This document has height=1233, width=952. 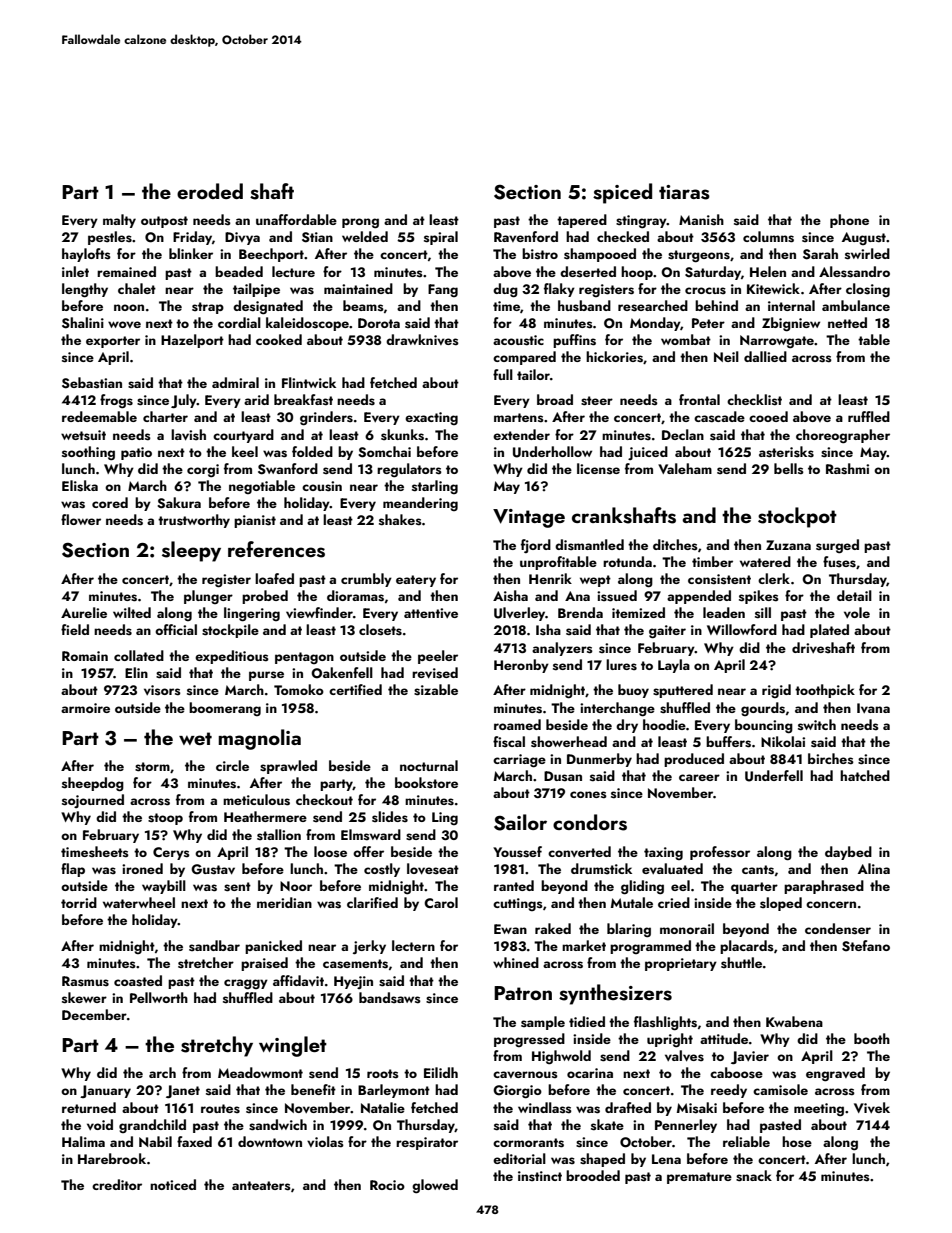 What do you see at coordinates (137, 288) in the document?
I see `chalet` at bounding box center [137, 288].
